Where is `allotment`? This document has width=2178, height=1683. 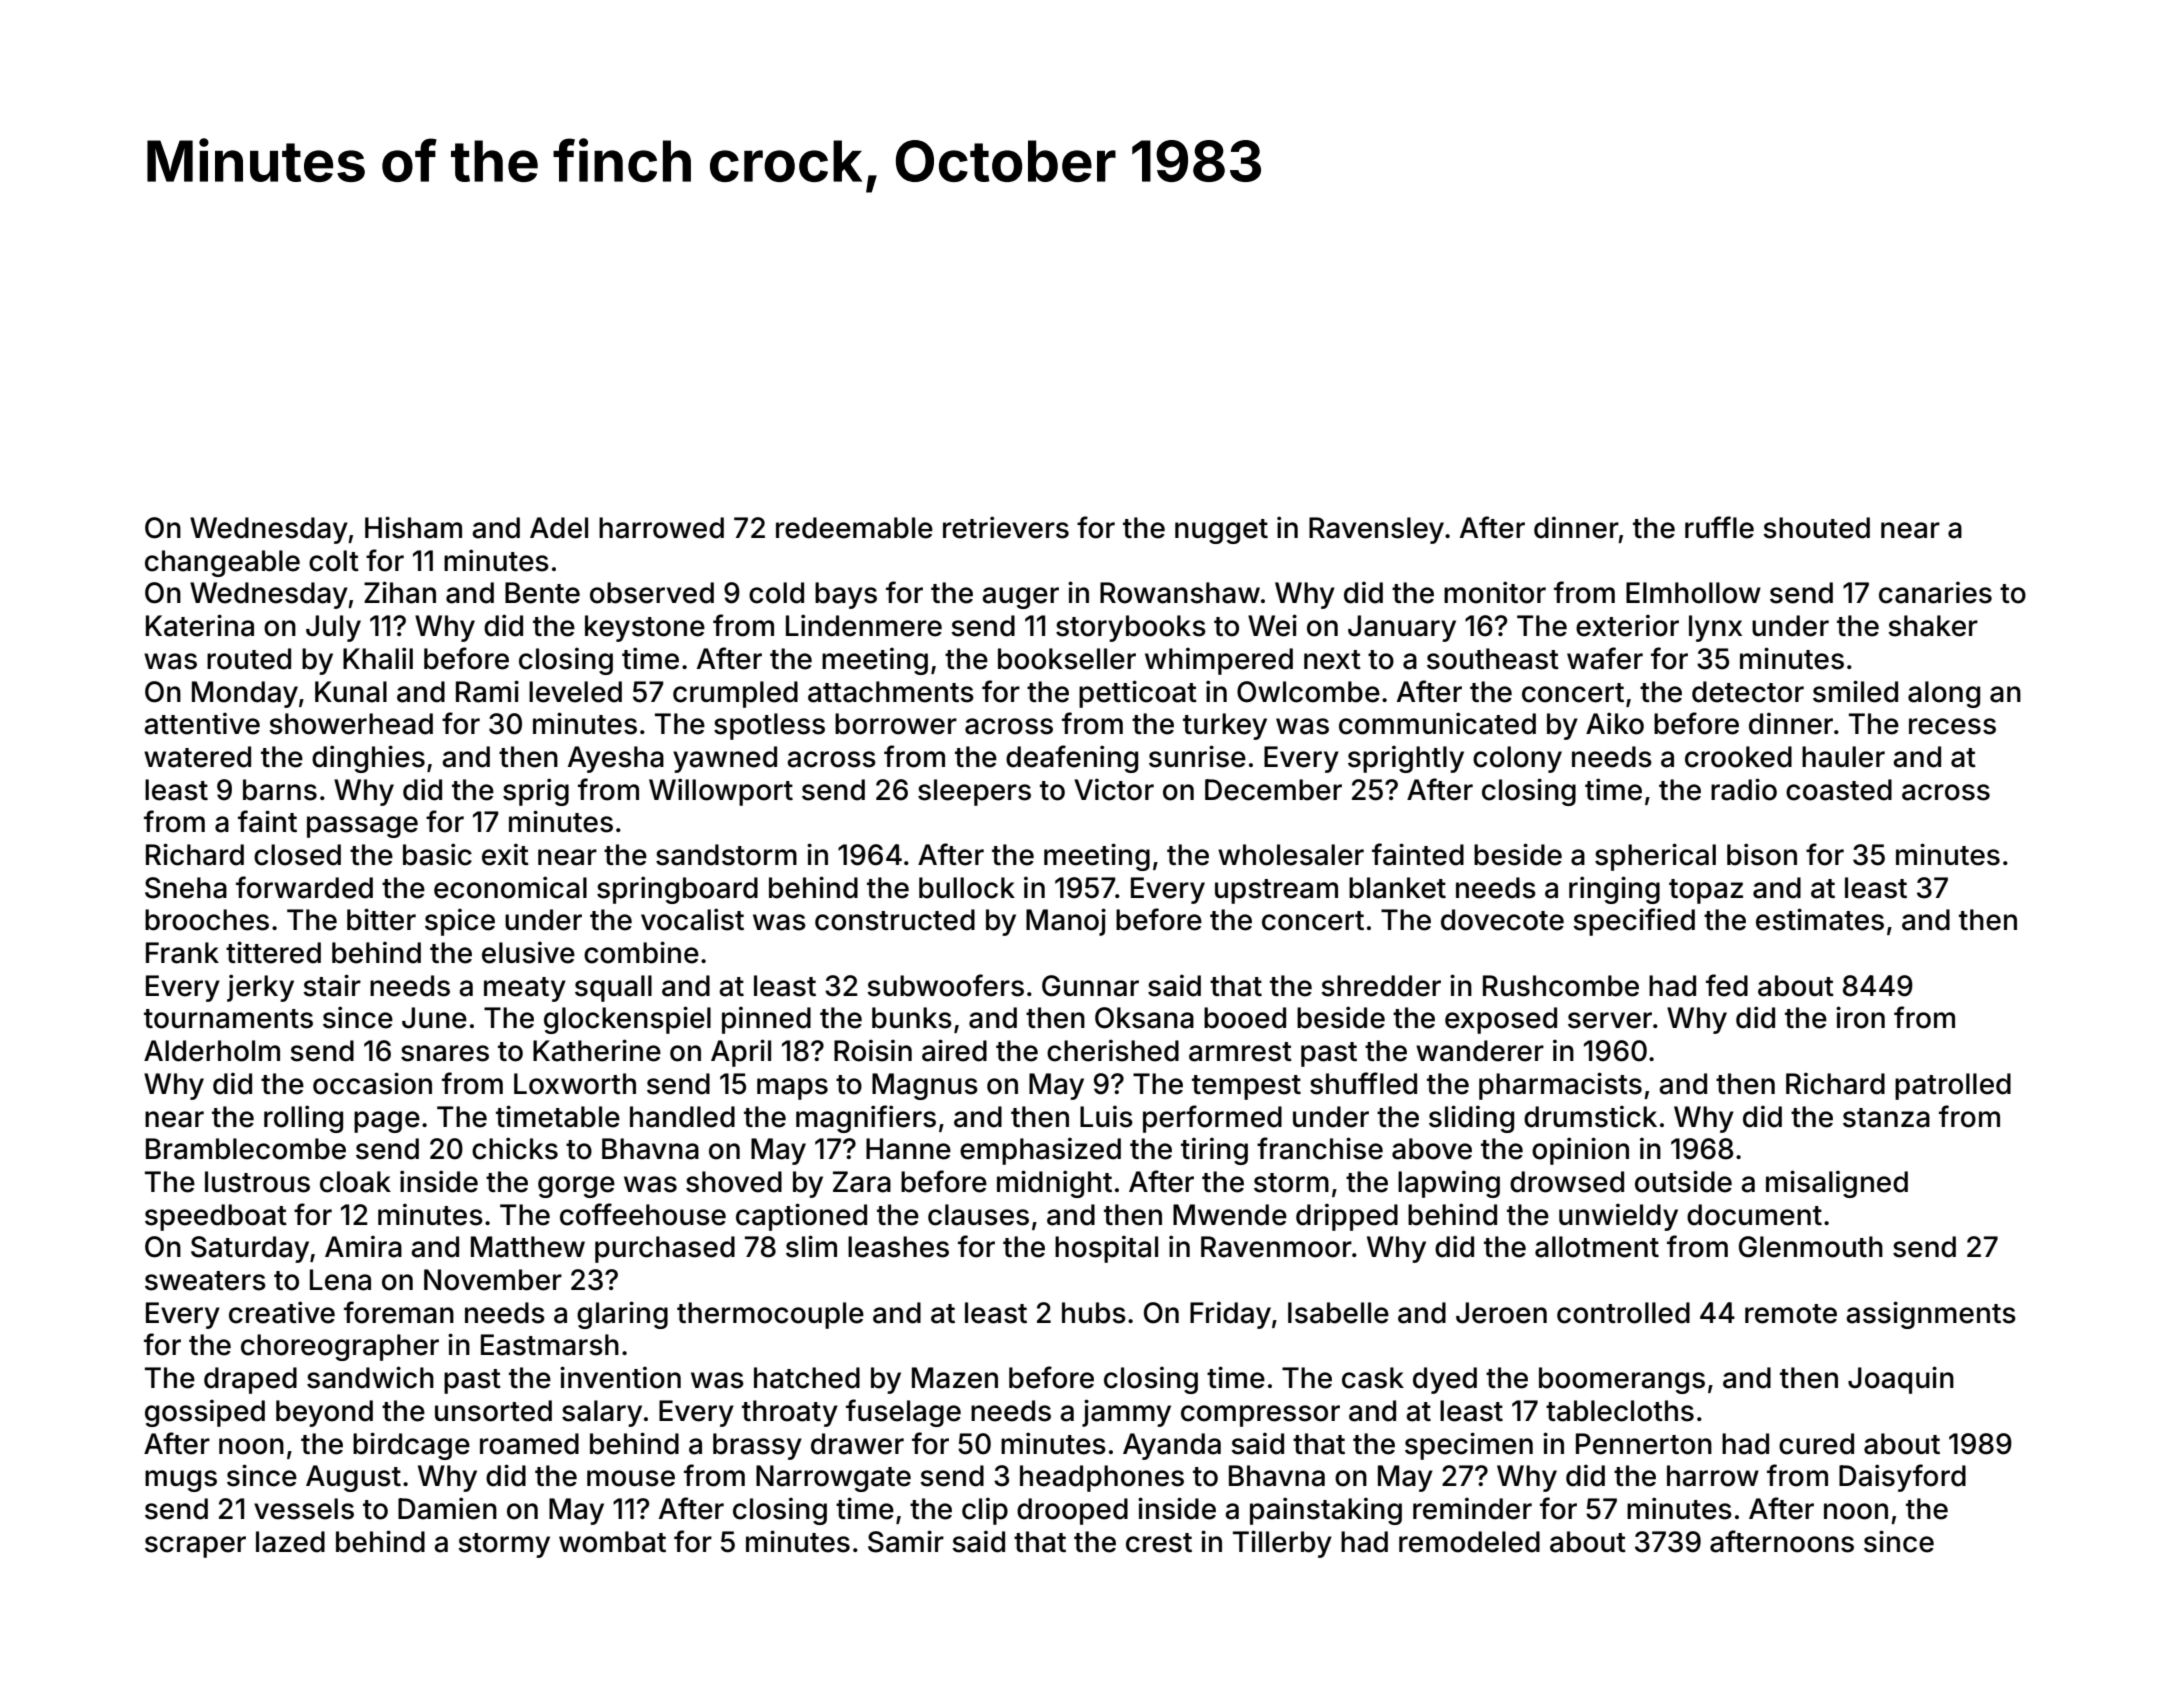 allotment is located at coordinates (1597, 1247).
